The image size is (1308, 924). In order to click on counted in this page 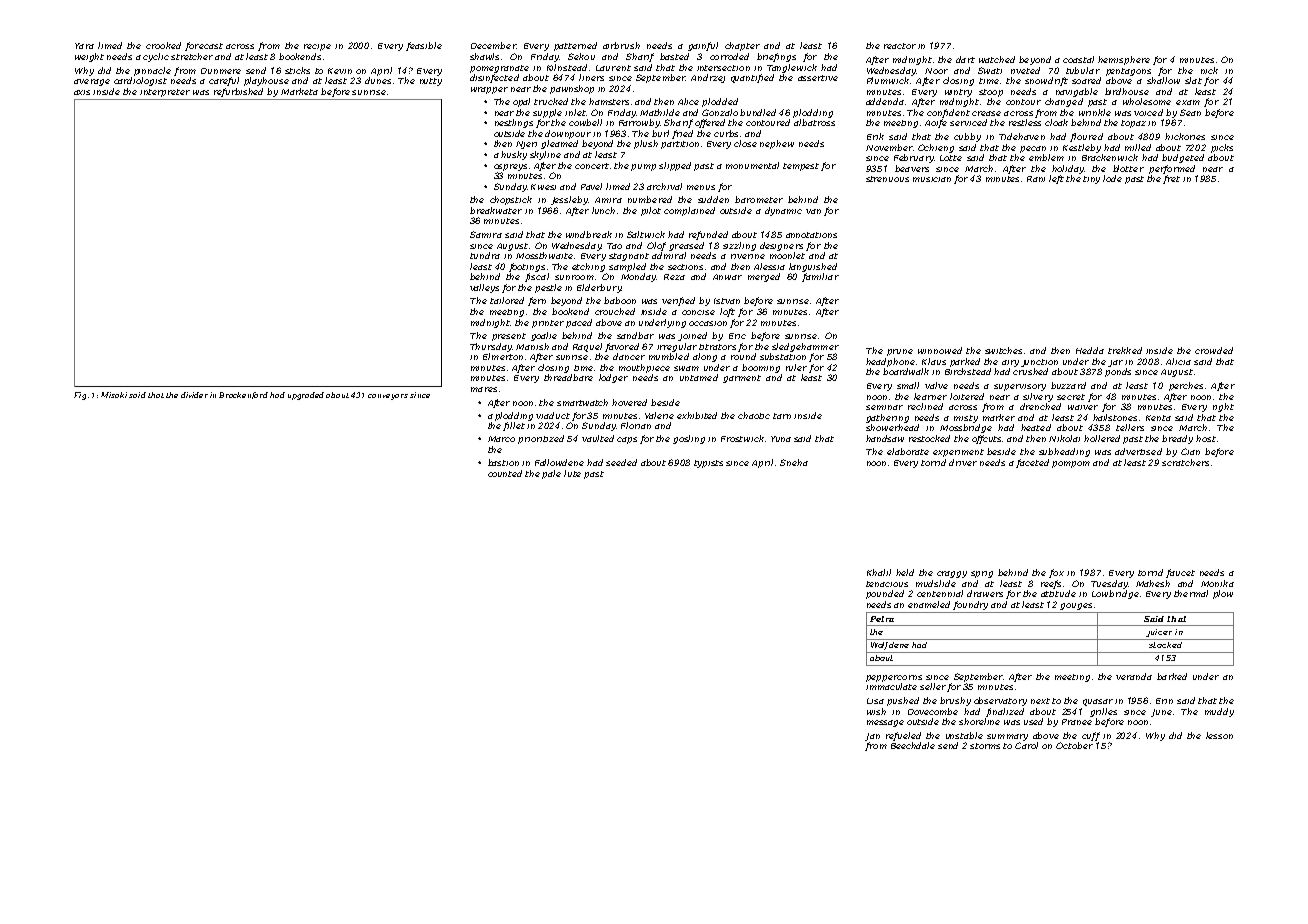, I will do `click(505, 473)`.
